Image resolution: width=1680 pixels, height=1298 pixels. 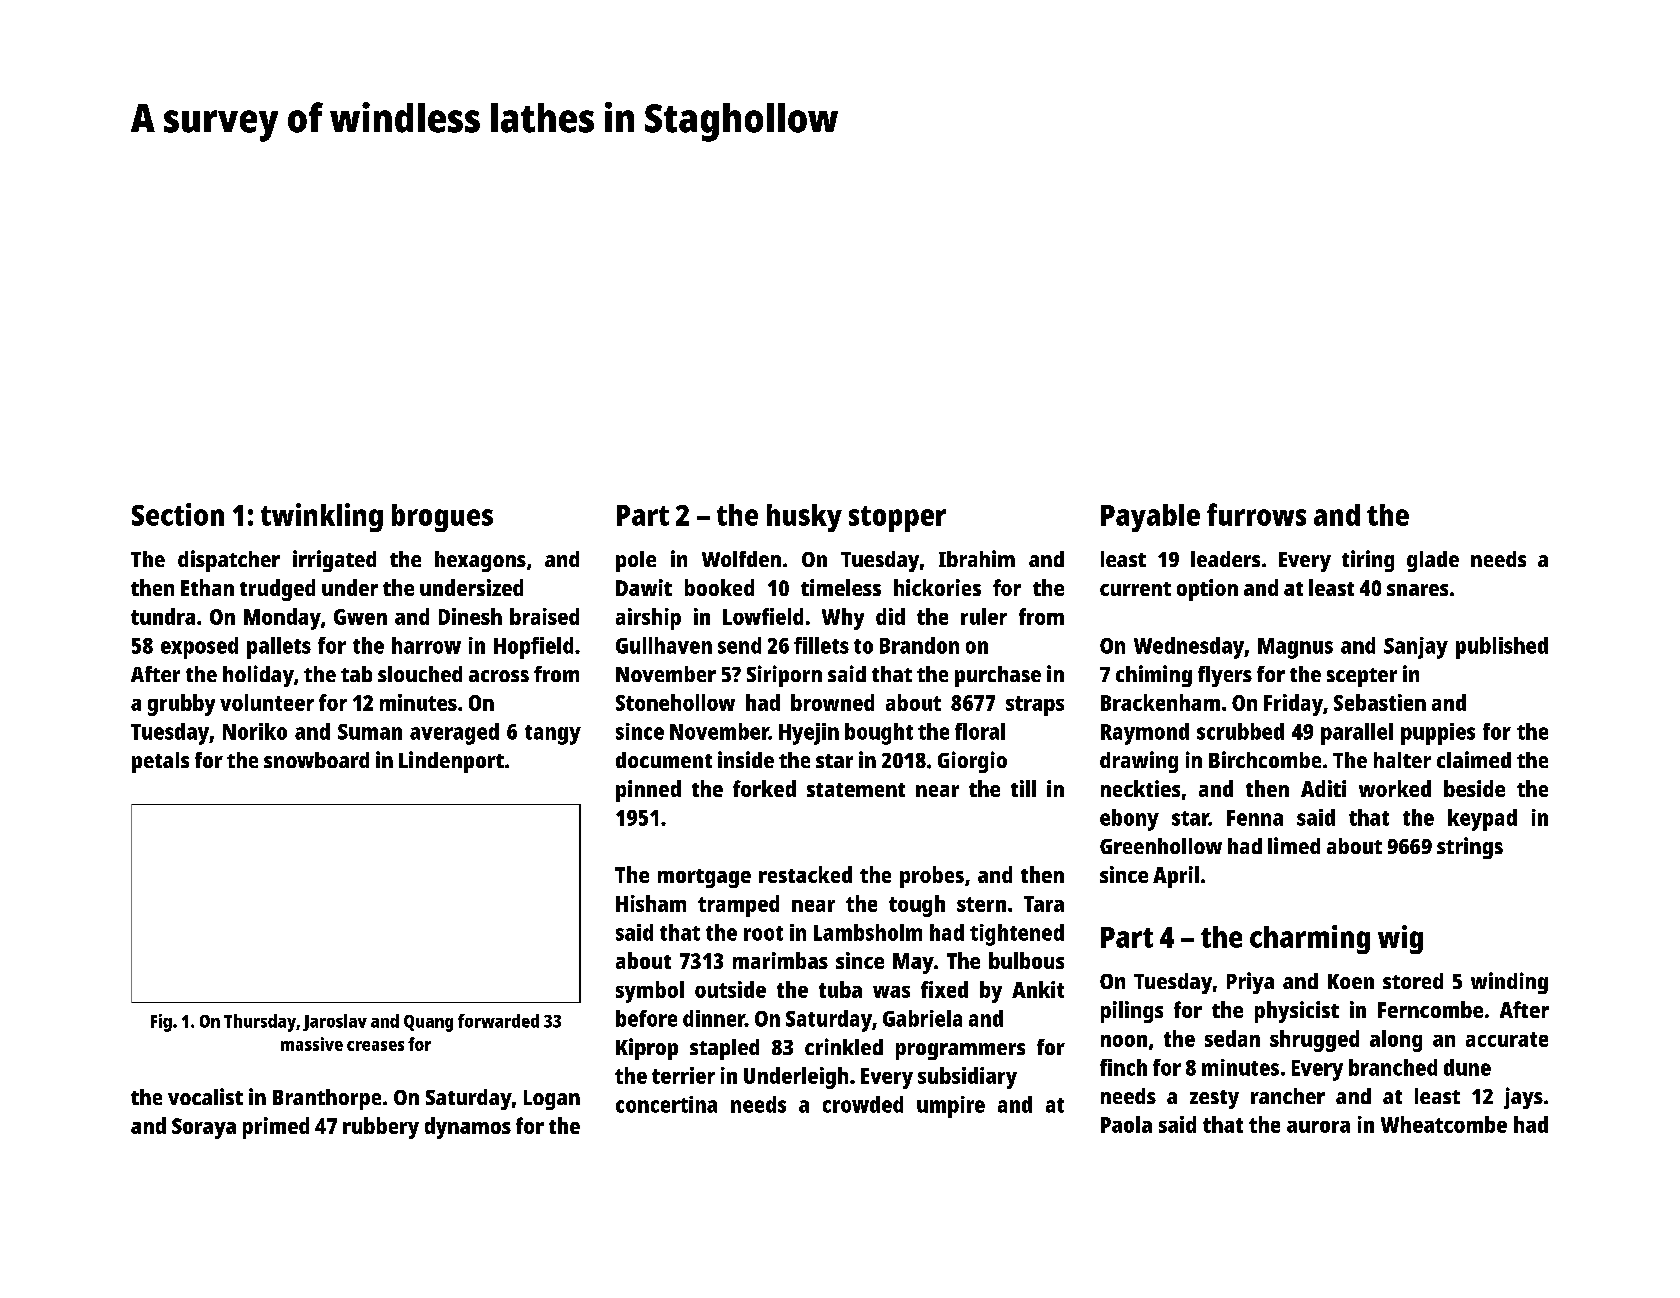 What do you see at coordinates (651, 903) in the document?
I see `Hisham` at bounding box center [651, 903].
